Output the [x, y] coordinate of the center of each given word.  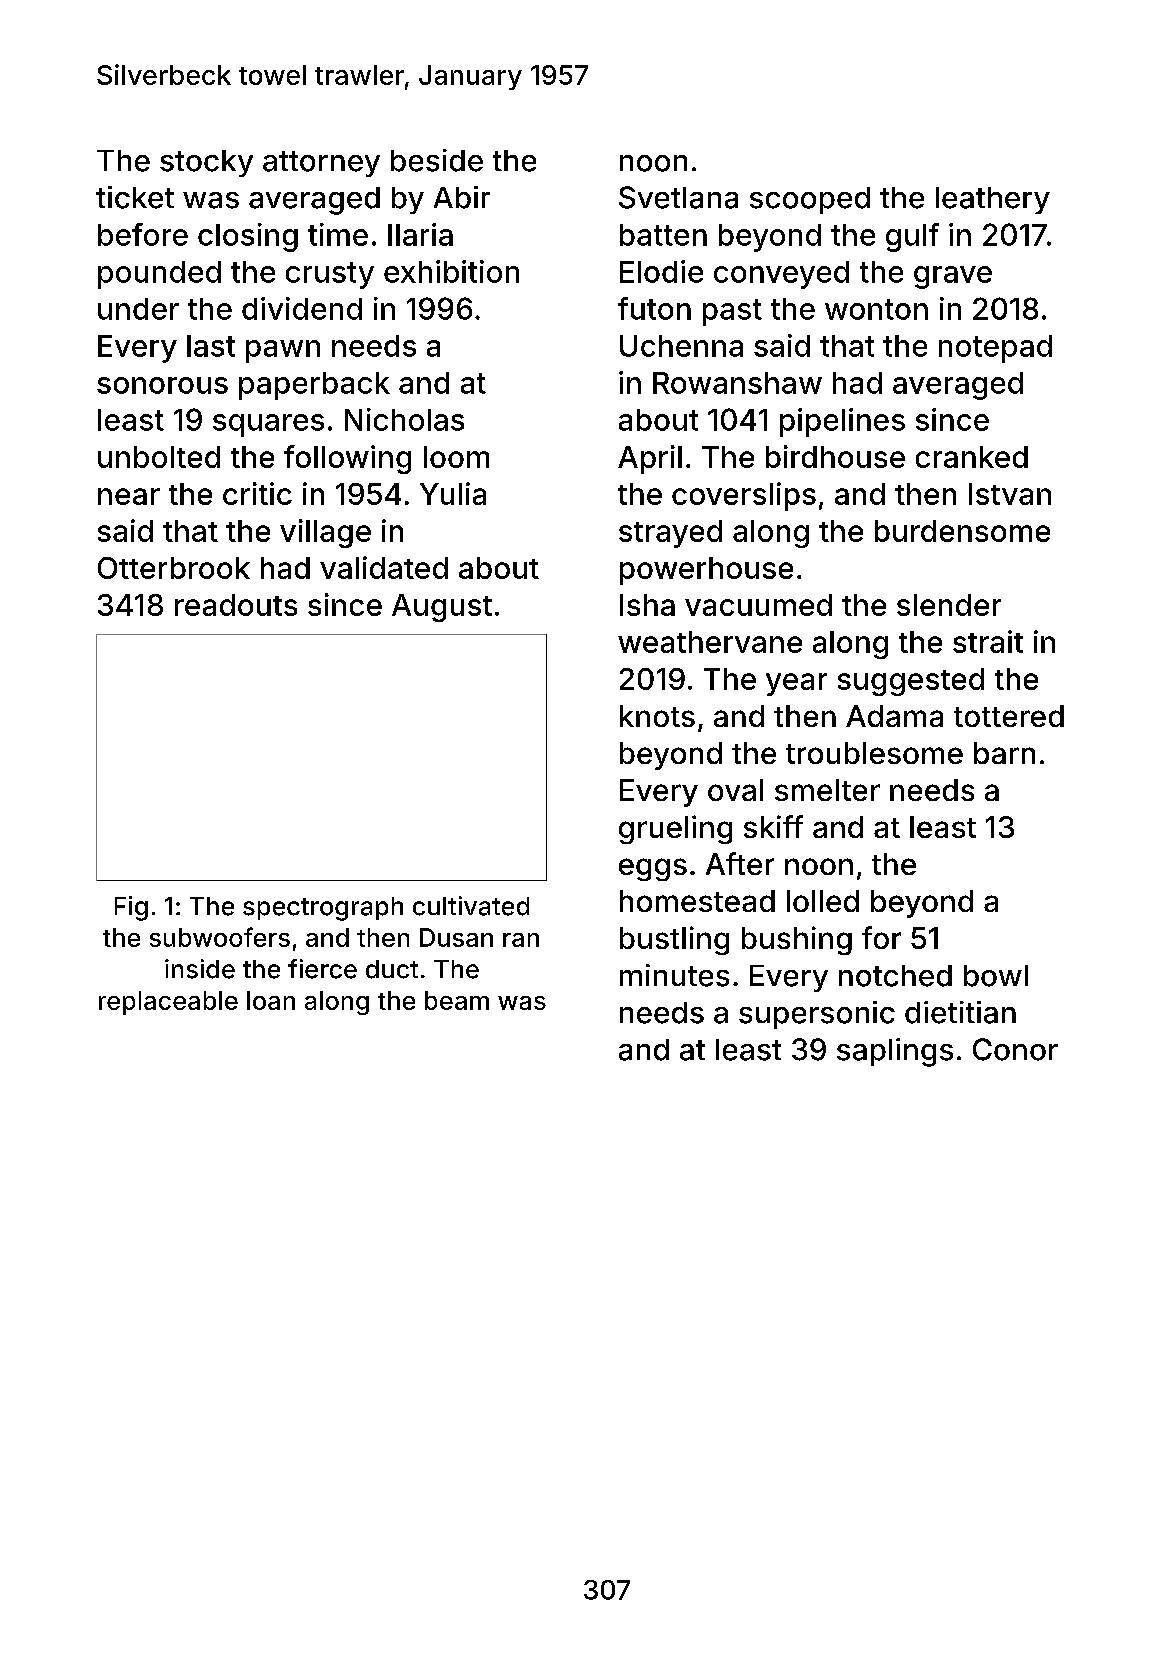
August [442, 608]
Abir [462, 197]
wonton [876, 309]
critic [257, 493]
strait [988, 641]
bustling [674, 940]
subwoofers [220, 937]
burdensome [962, 531]
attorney [321, 164]
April [650, 459]
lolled [823, 901]
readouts [236, 605]
